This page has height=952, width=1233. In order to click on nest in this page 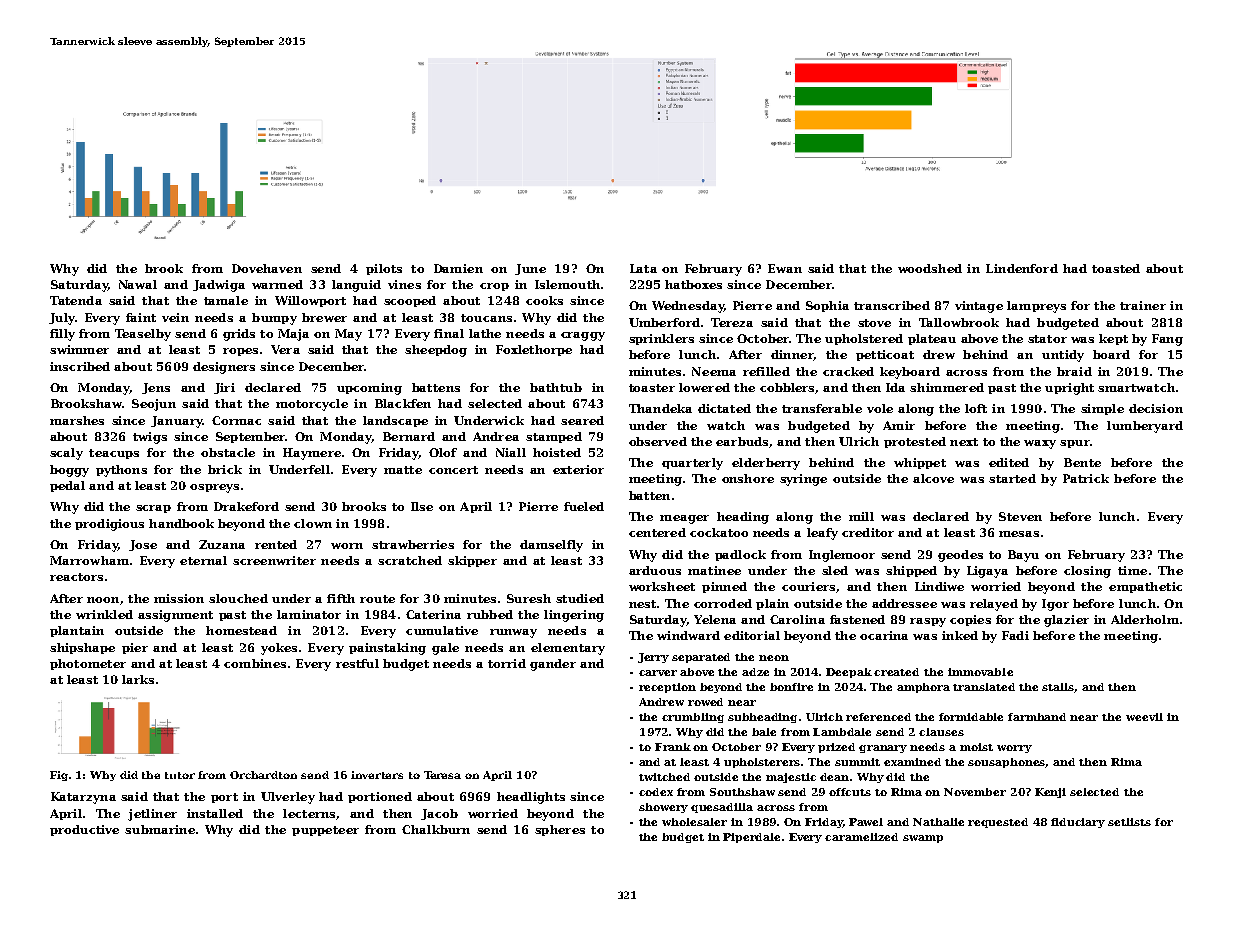, I will do `click(642, 604)`.
